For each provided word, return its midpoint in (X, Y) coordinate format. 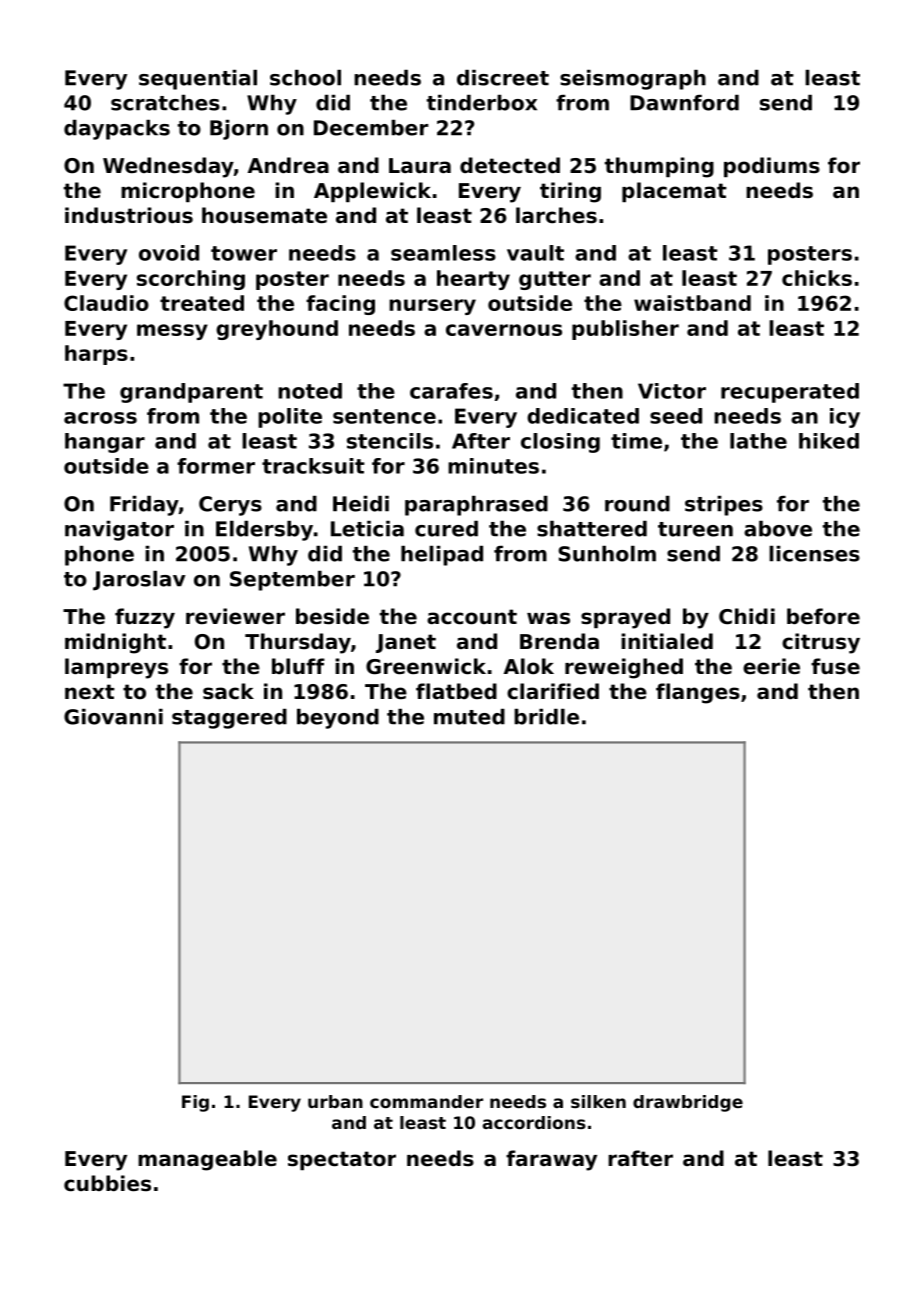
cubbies (107, 1183)
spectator (342, 1160)
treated (202, 303)
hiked (829, 441)
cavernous (504, 330)
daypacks (117, 130)
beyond (338, 719)
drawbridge (688, 1103)
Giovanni (113, 717)
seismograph (633, 80)
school (305, 78)
